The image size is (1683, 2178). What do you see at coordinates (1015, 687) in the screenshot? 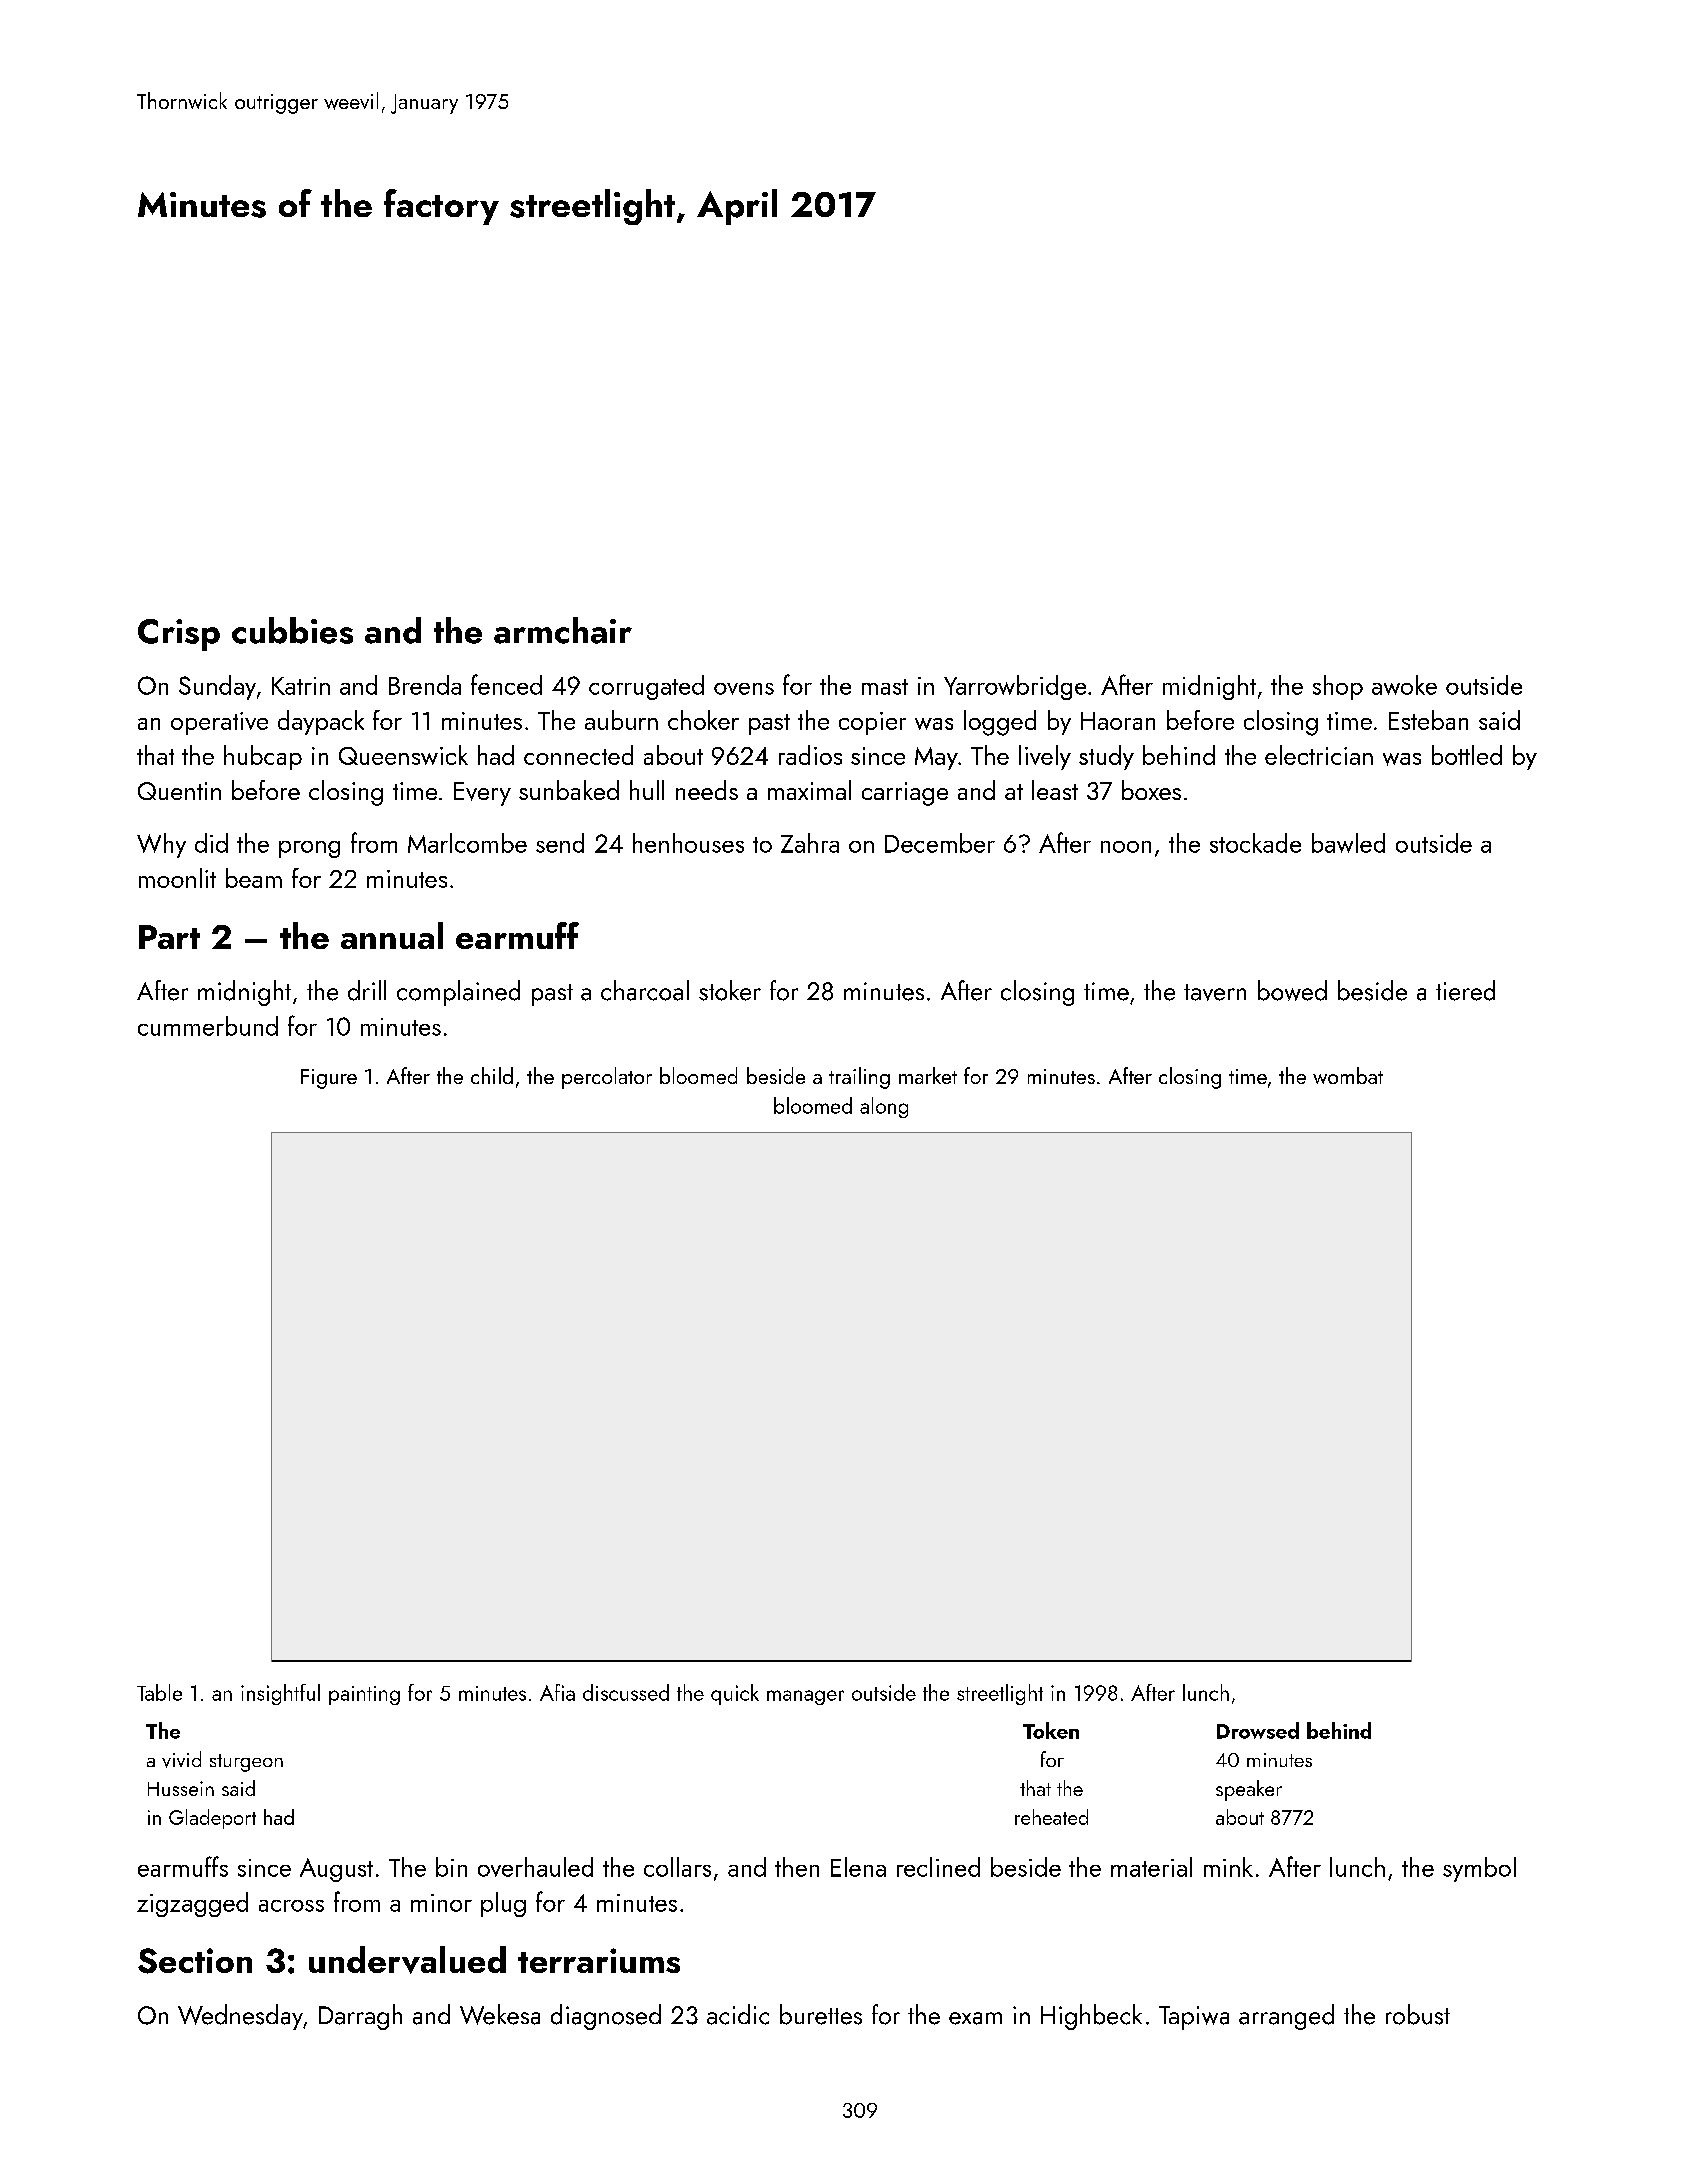
I see `Yarrowbridge` at bounding box center [1015, 687].
